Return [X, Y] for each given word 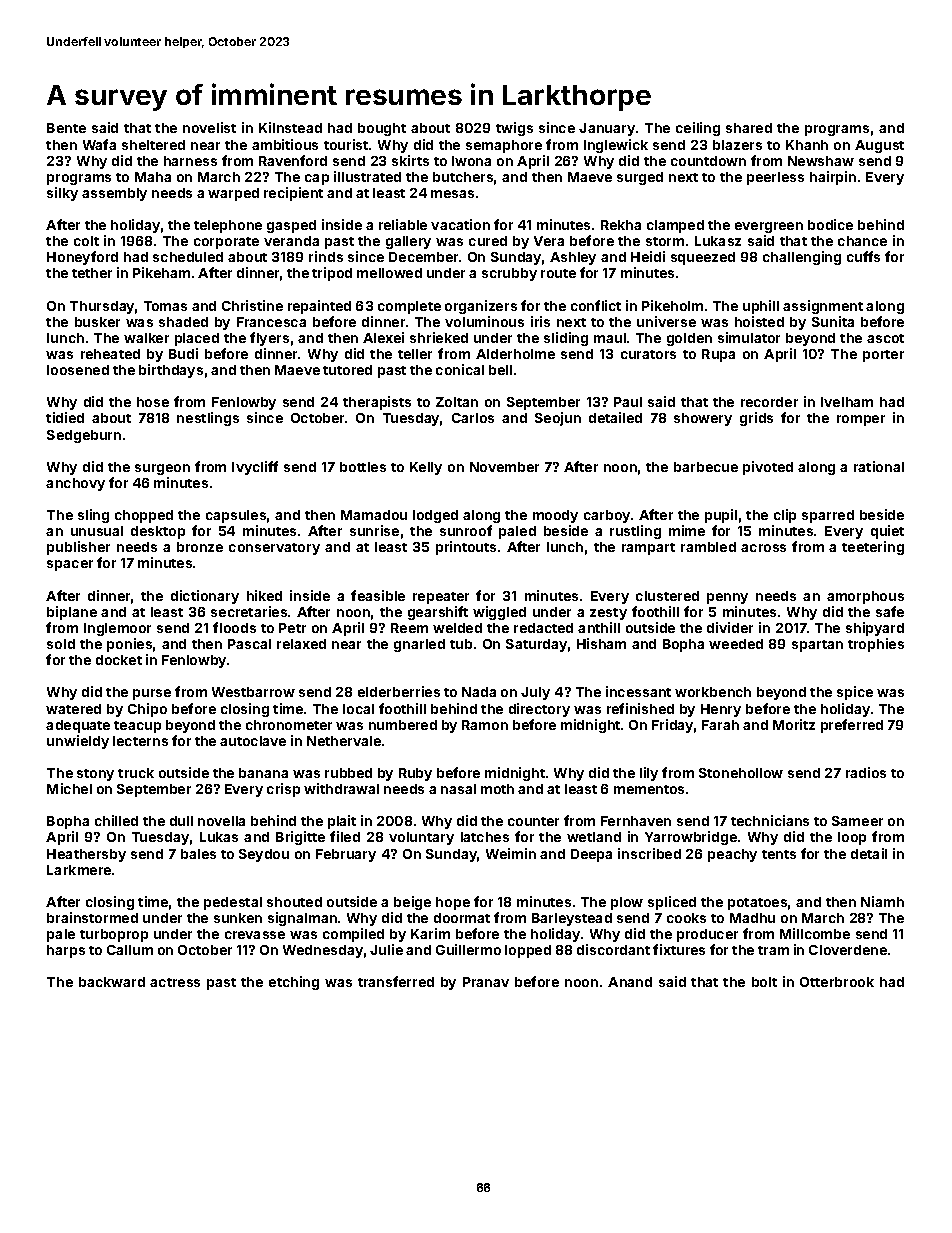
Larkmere [79, 870]
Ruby [415, 774]
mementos [649, 789]
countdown [708, 161]
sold [61, 644]
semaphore [504, 146]
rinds [326, 256]
